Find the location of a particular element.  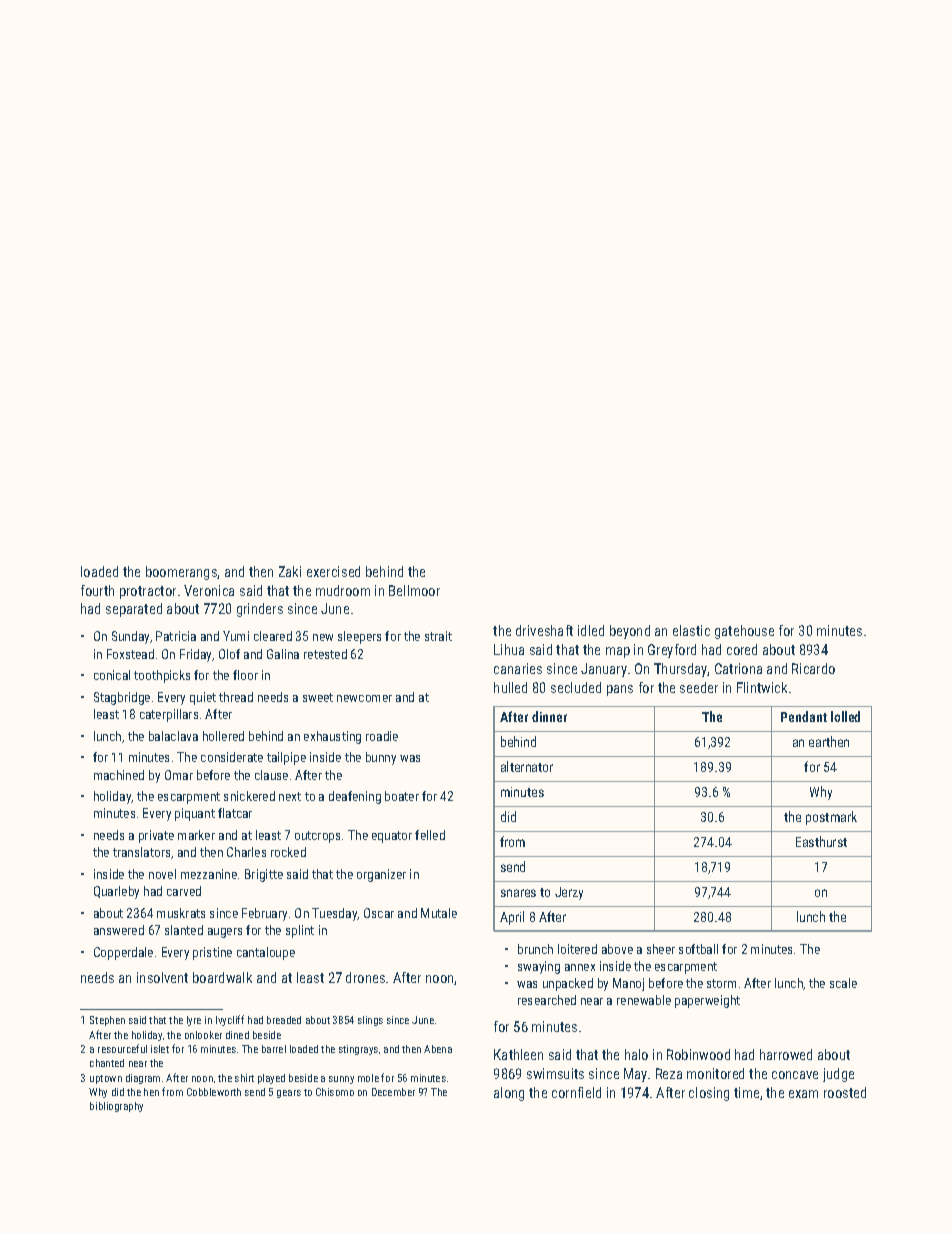

dinner is located at coordinates (549, 716).
